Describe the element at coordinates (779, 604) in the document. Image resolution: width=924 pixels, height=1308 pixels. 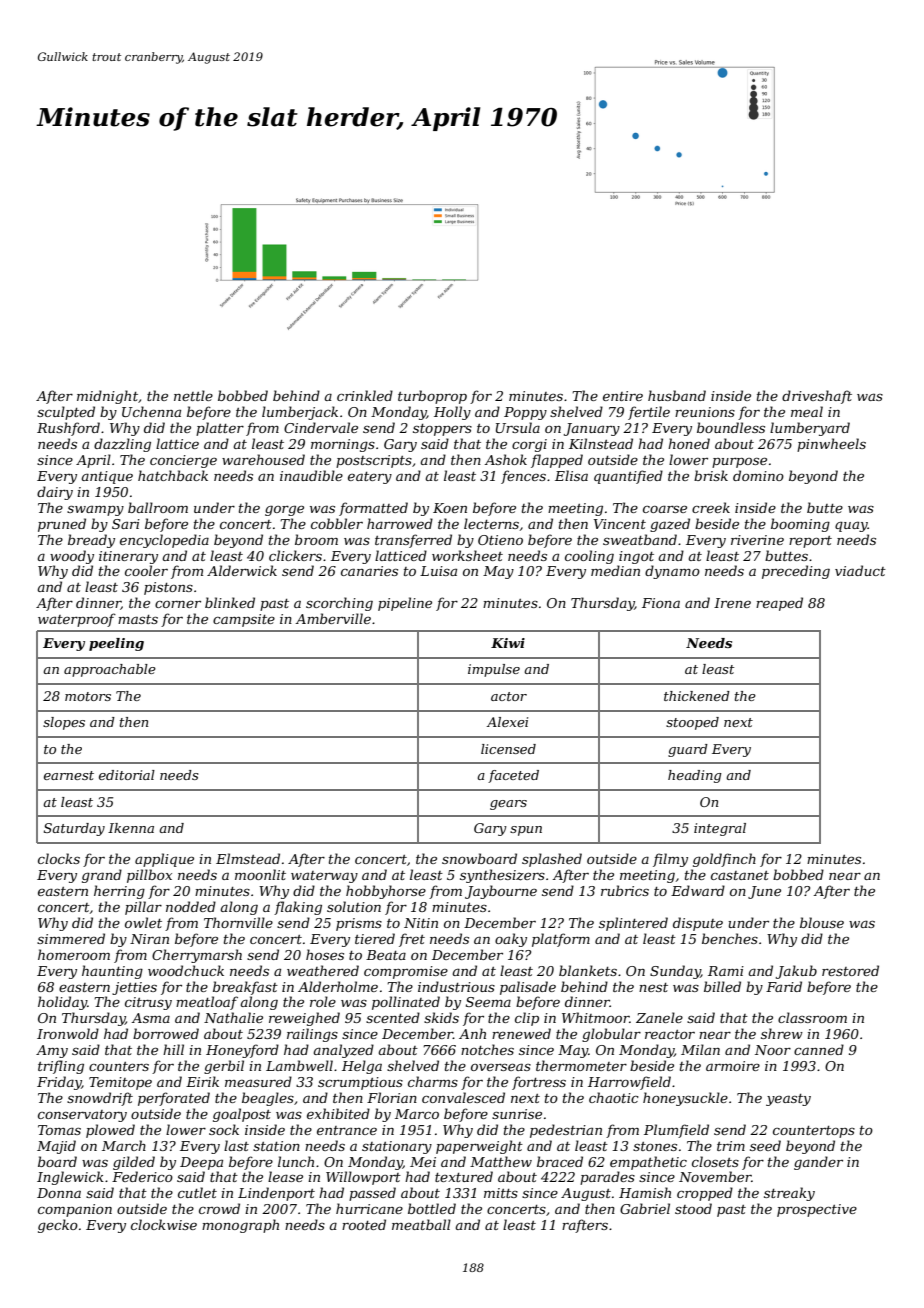
I see `reaped` at that location.
